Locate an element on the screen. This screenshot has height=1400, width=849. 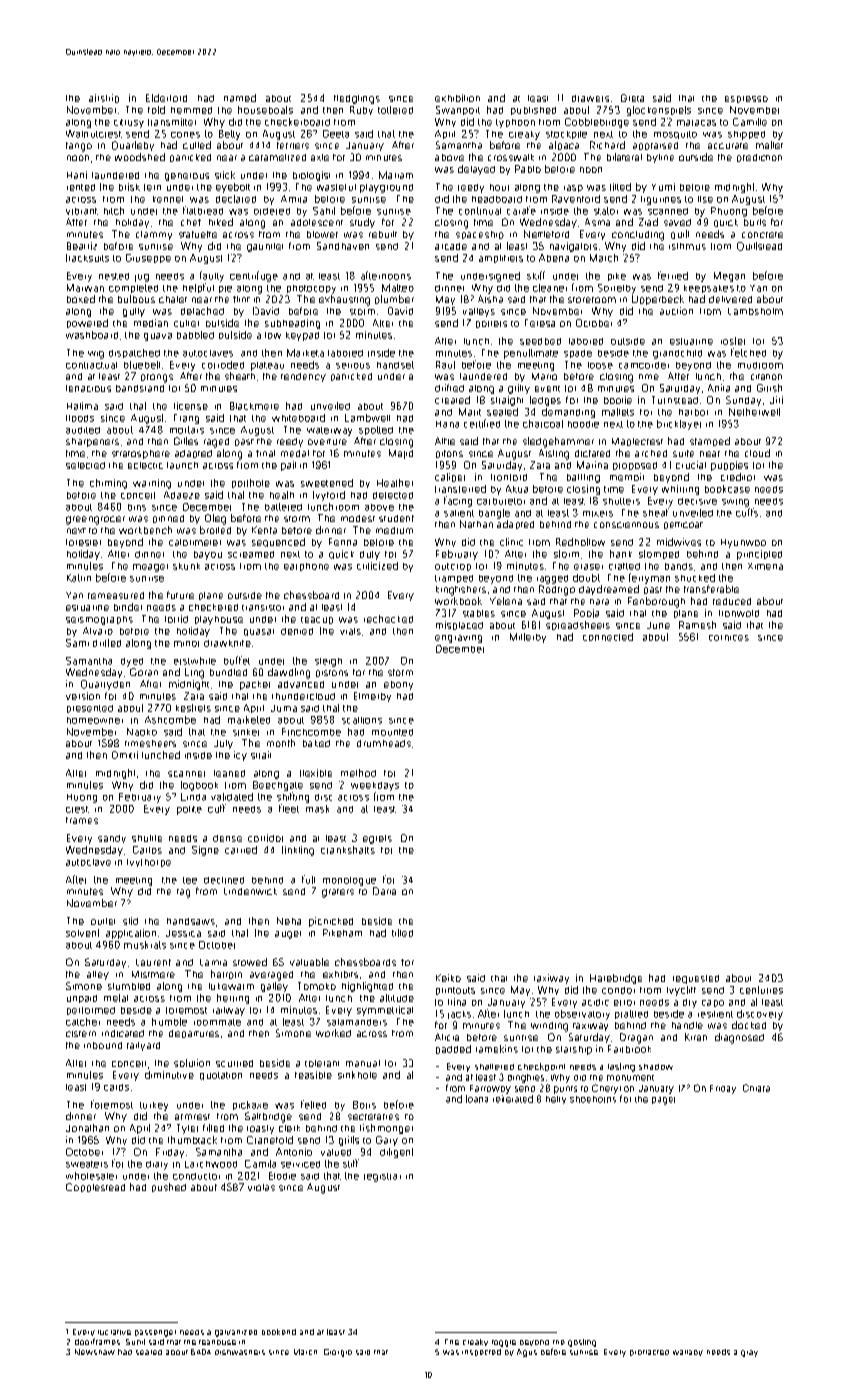
method is located at coordinates (358, 773).
